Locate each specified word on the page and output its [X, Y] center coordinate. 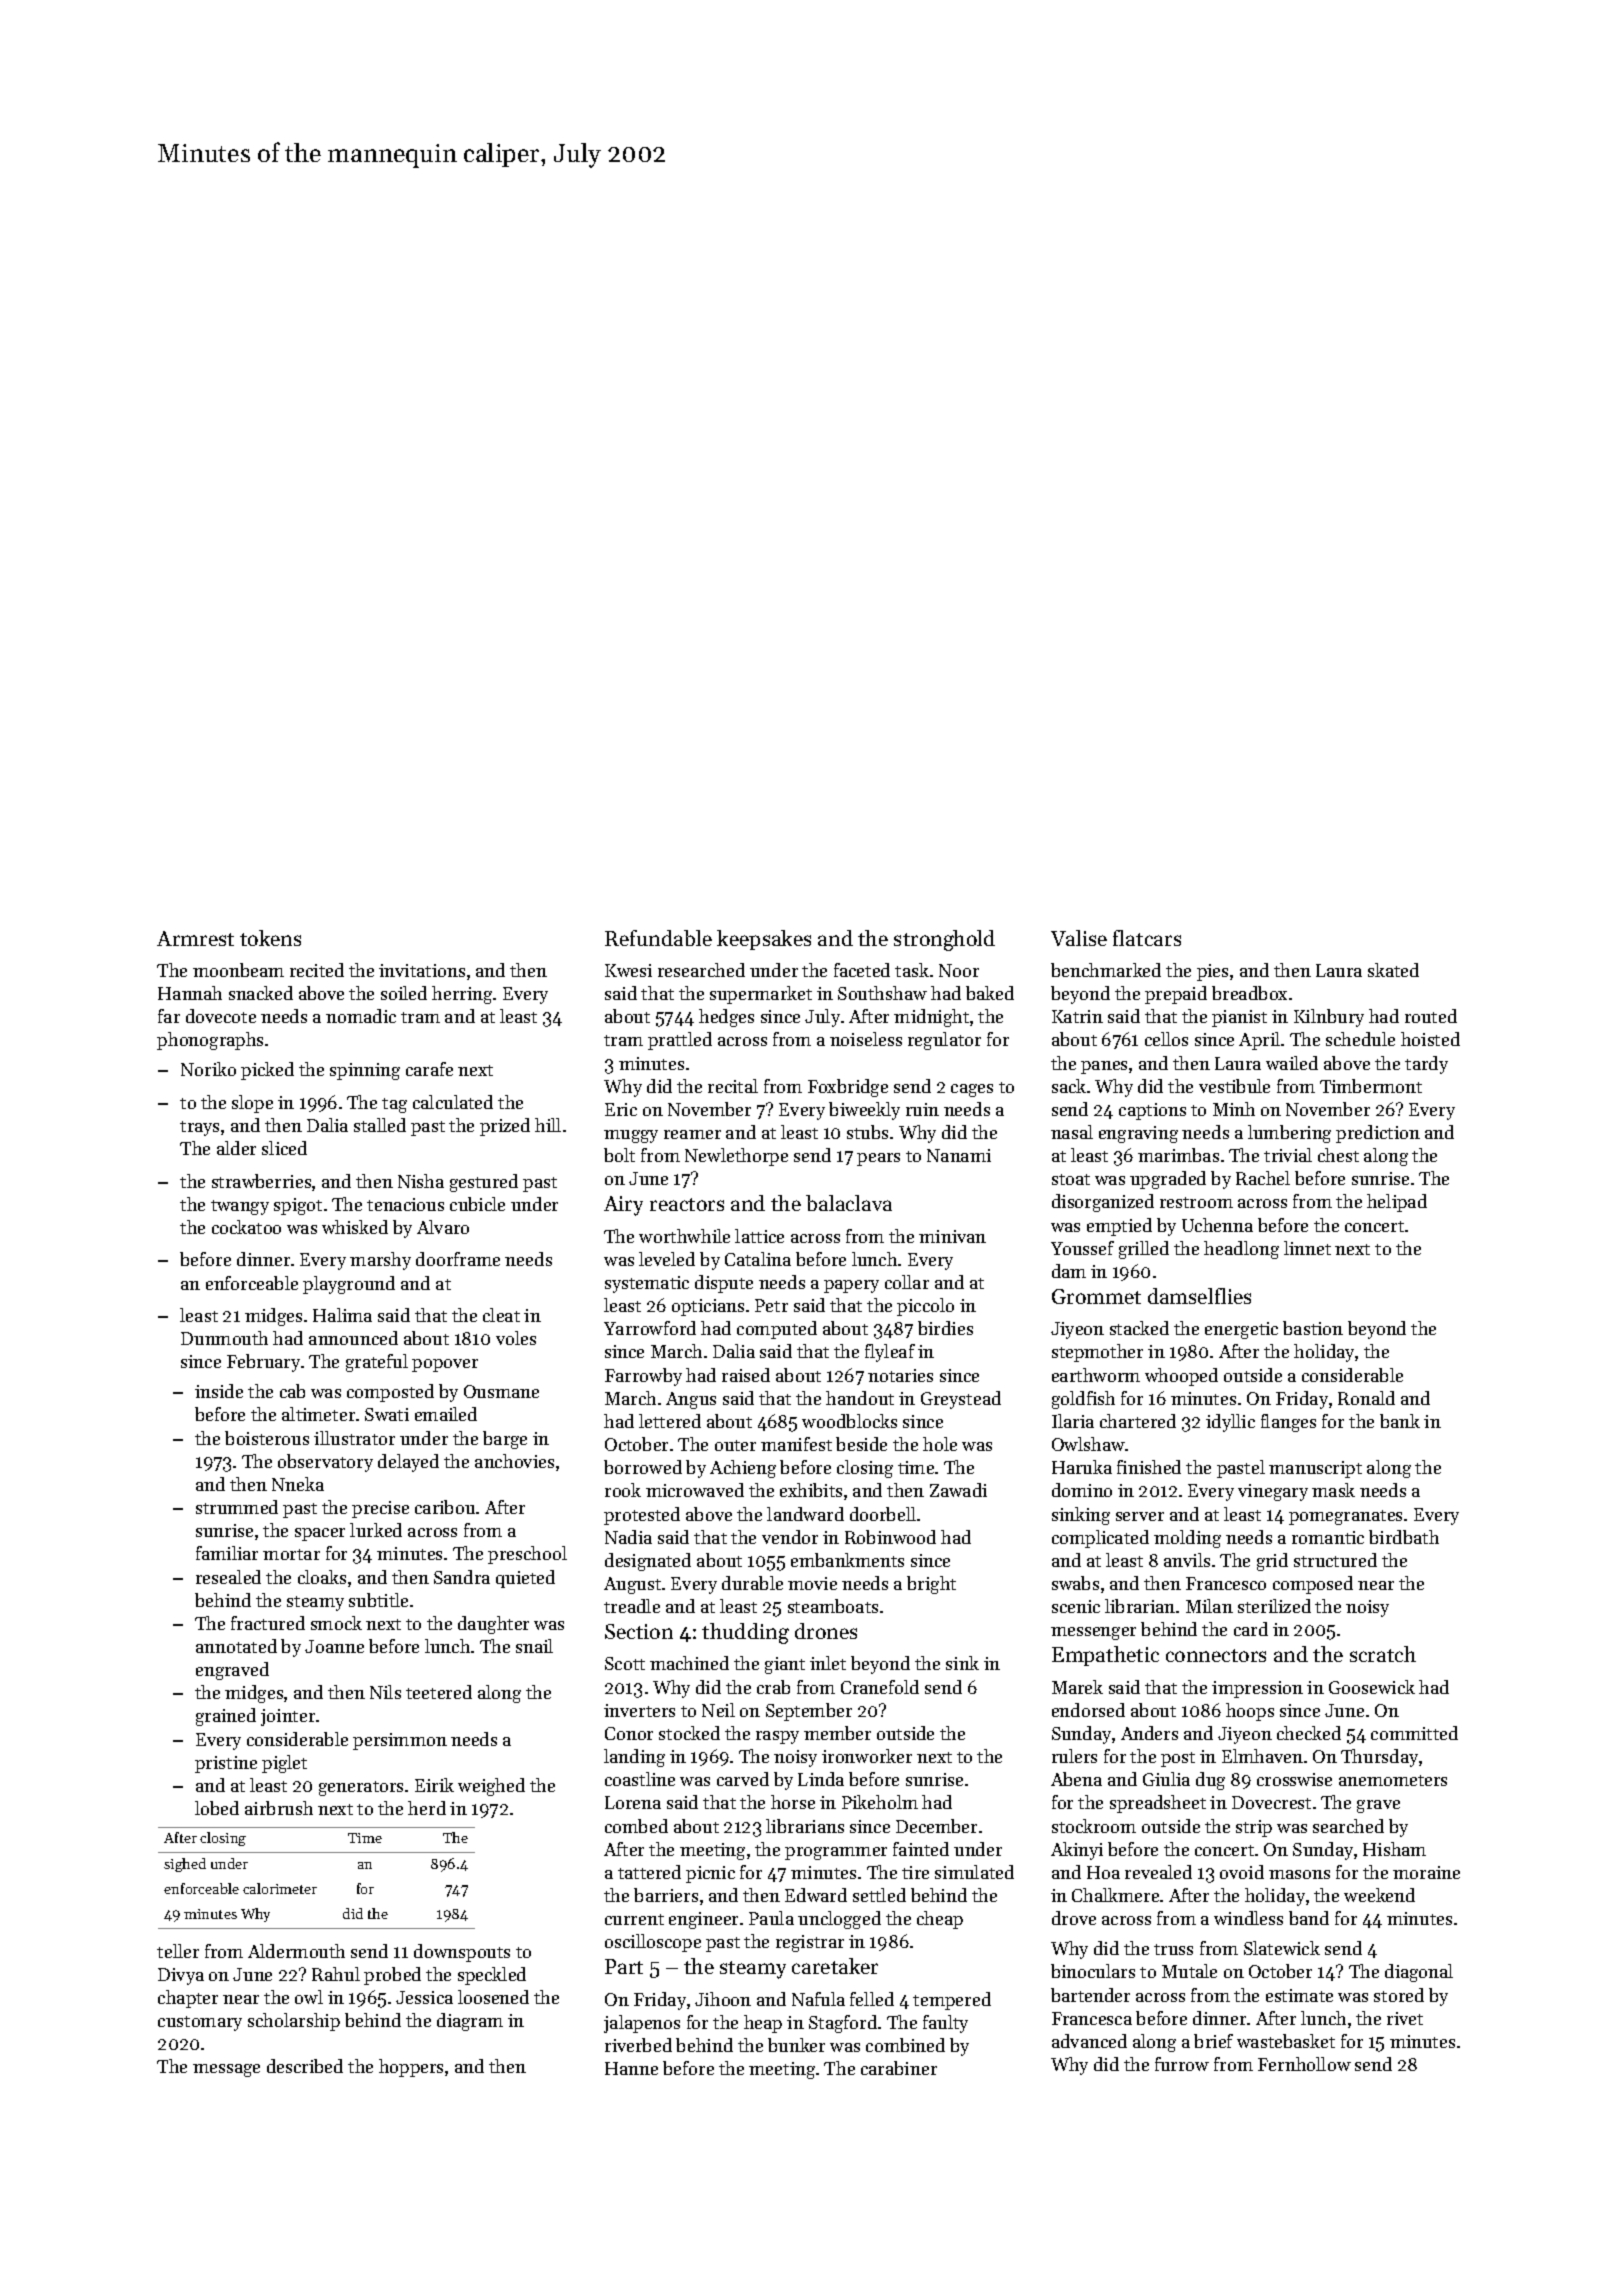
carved [743, 1779]
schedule [1360, 1039]
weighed [491, 1787]
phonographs [210, 1041]
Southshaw [882, 993]
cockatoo [246, 1227]
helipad [1397, 1203]
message [226, 2070]
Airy [623, 1206]
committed [1414, 1733]
